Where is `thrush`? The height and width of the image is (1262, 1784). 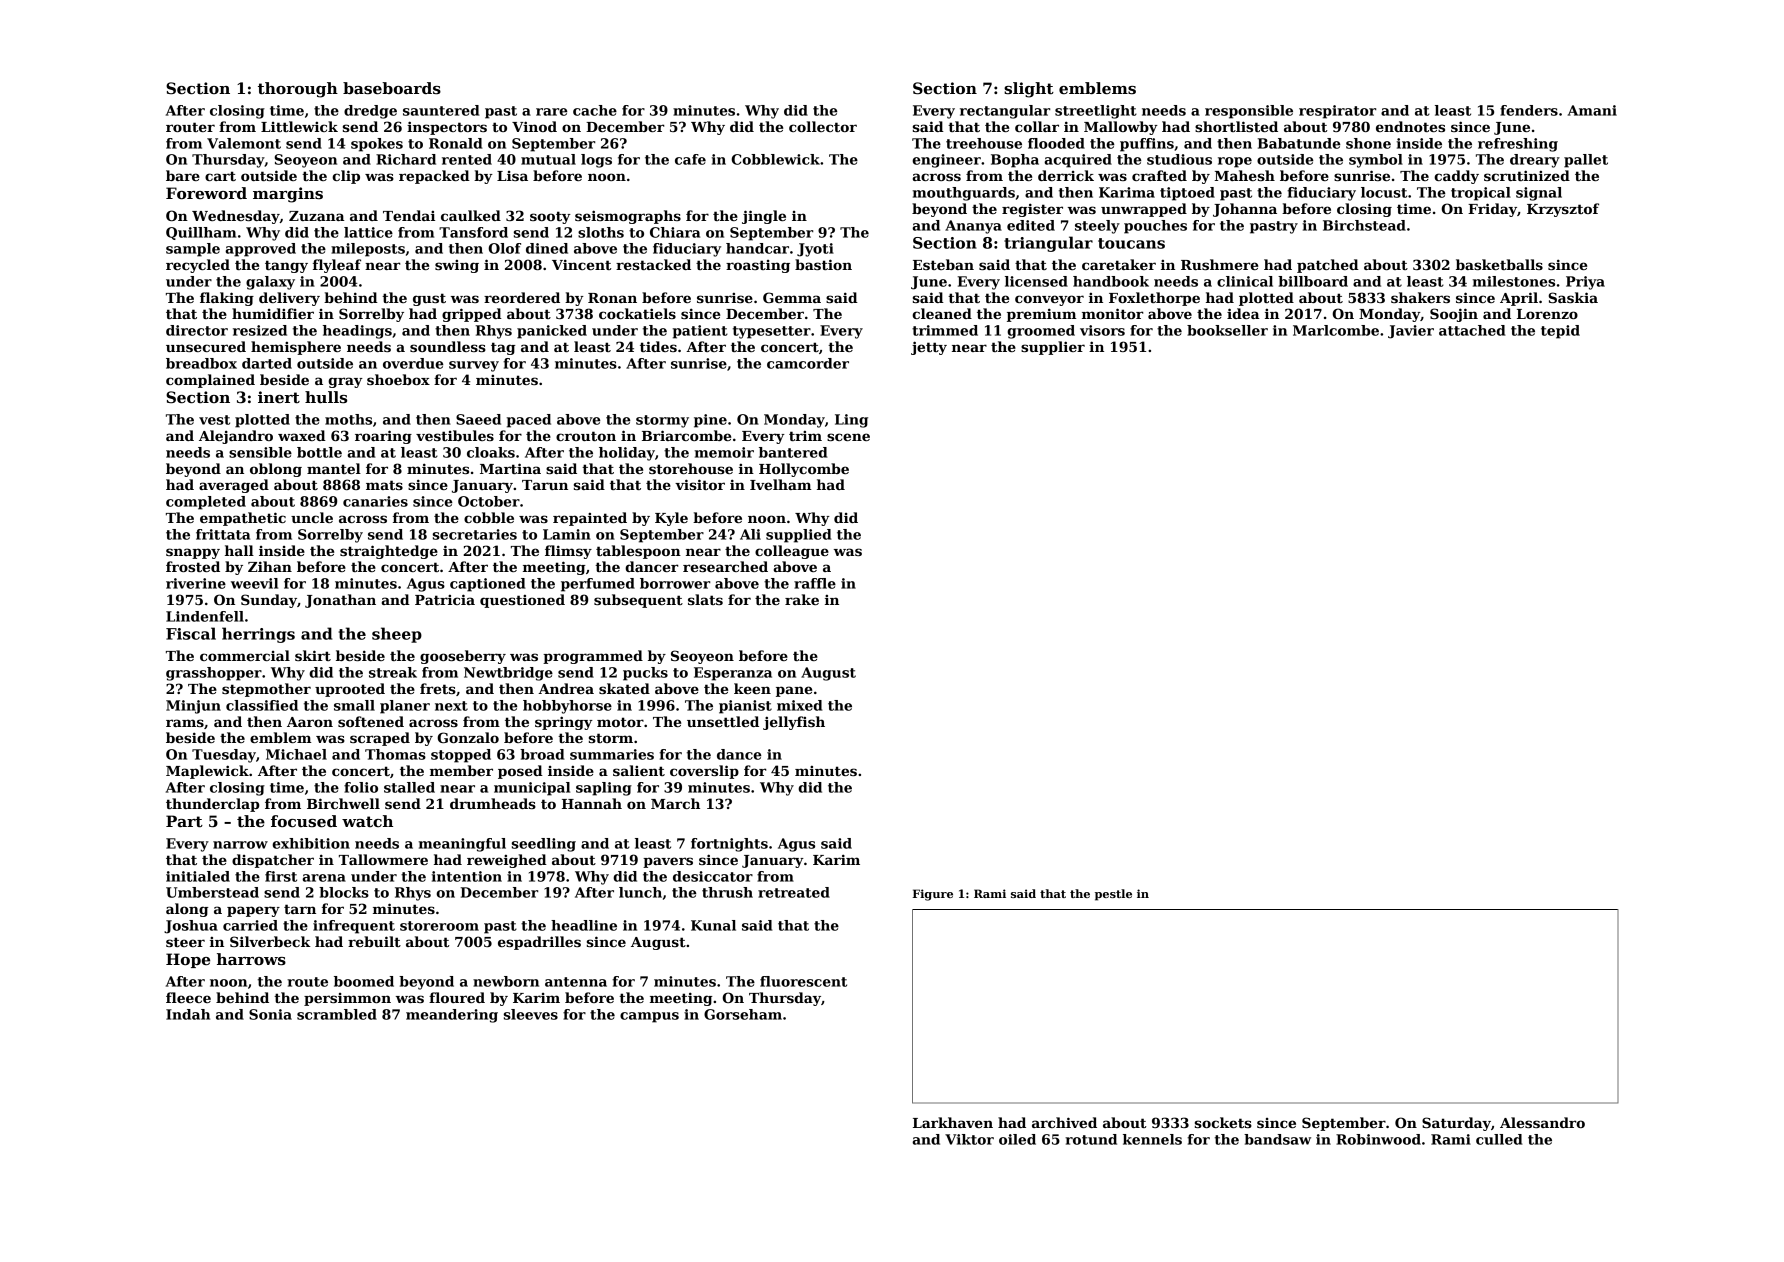
thrush is located at coordinates (727, 892).
